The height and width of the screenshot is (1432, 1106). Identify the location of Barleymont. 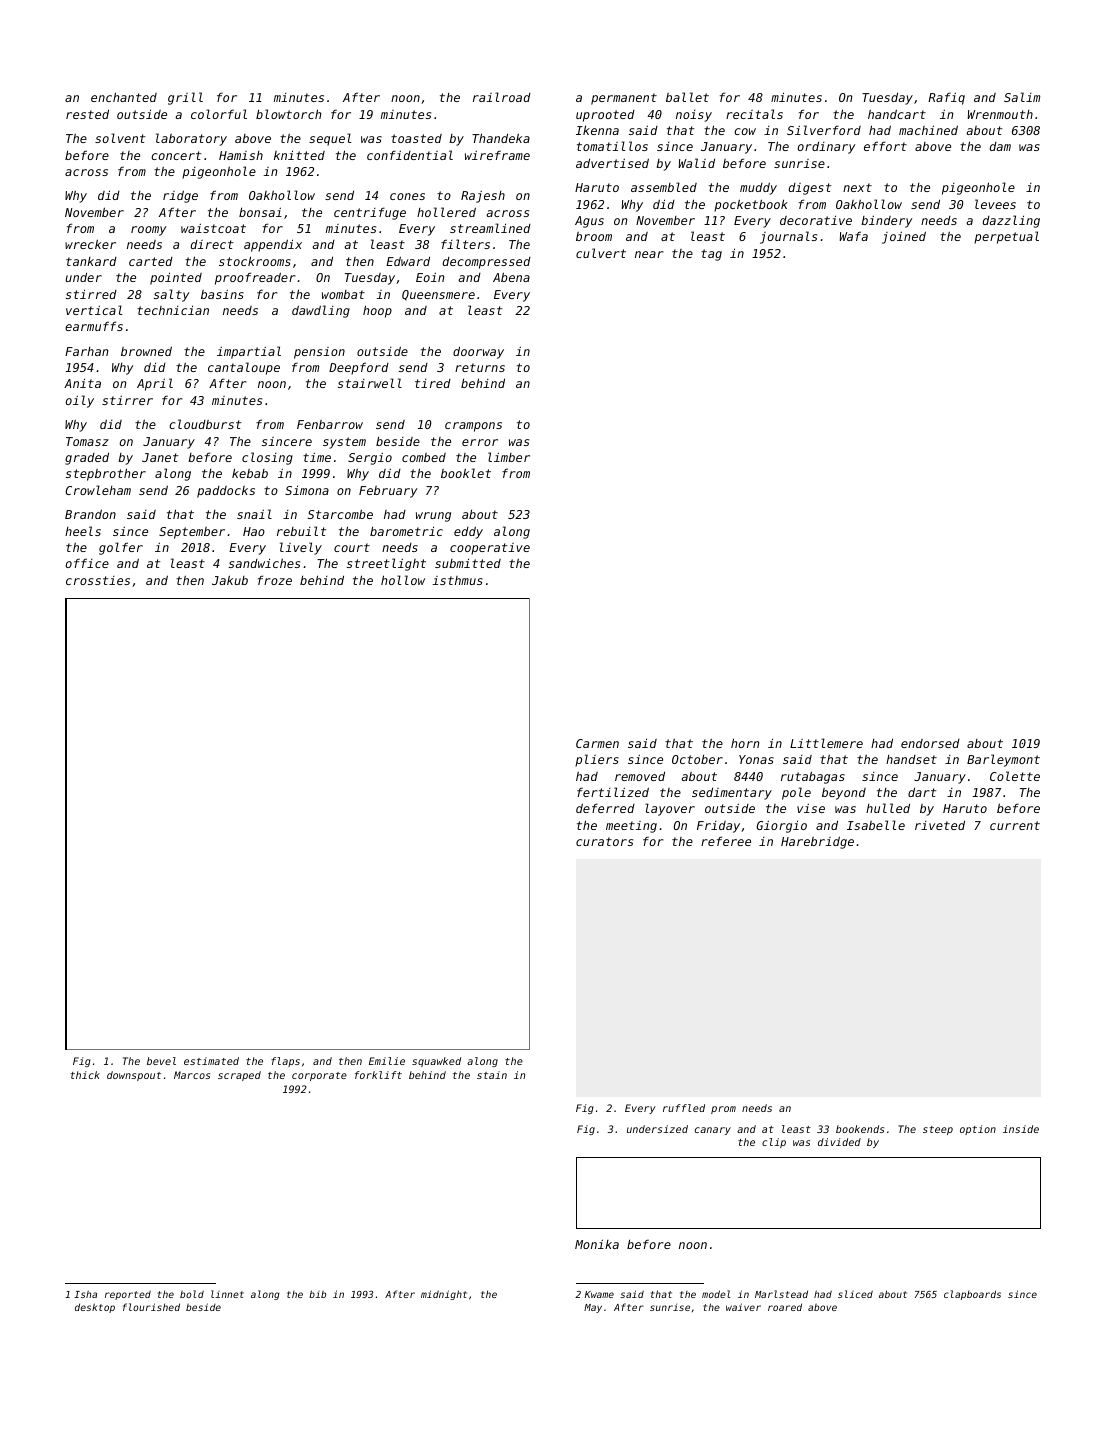
(1003, 760).
